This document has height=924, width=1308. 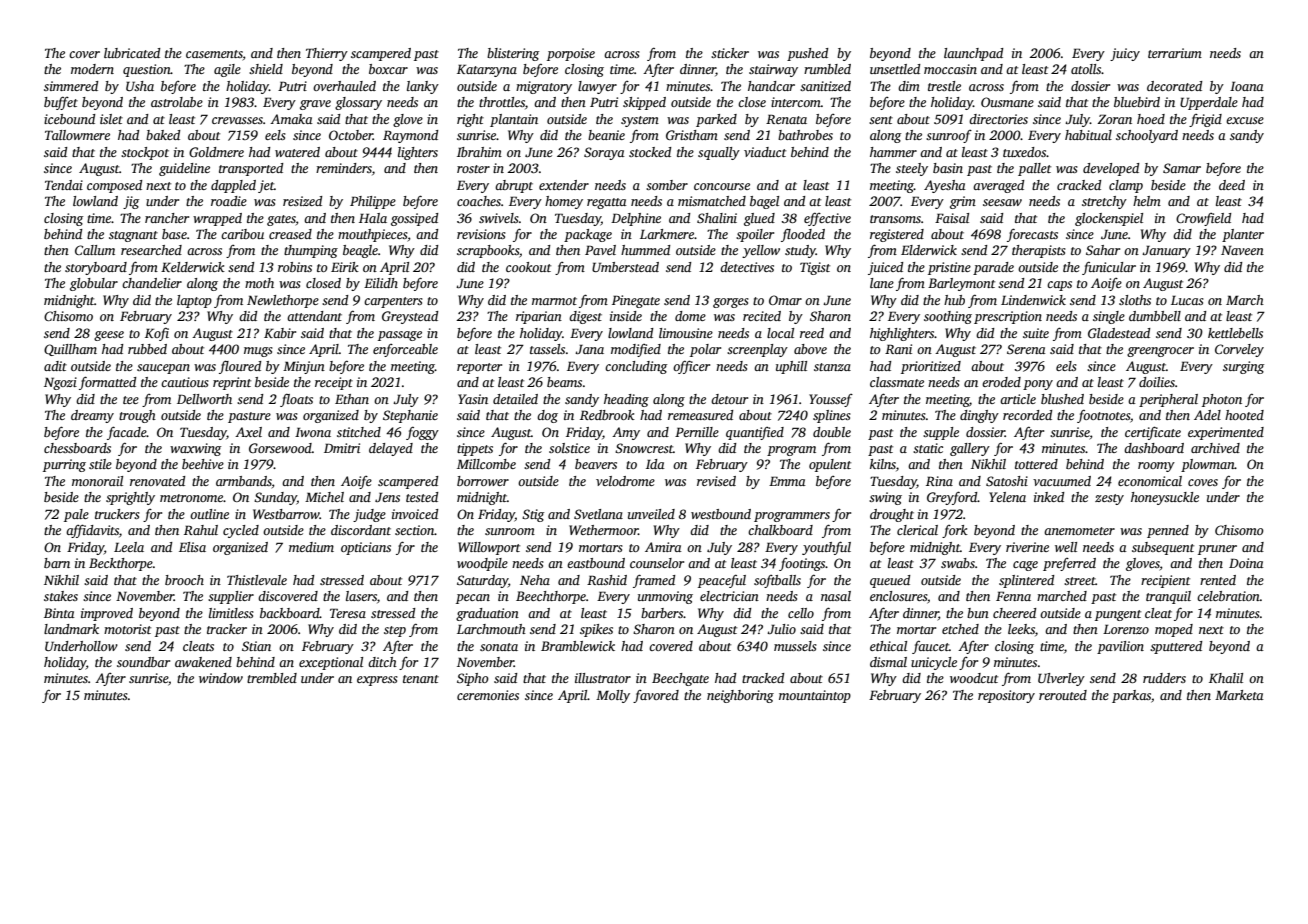 What do you see at coordinates (963, 202) in the document?
I see `grim` at bounding box center [963, 202].
